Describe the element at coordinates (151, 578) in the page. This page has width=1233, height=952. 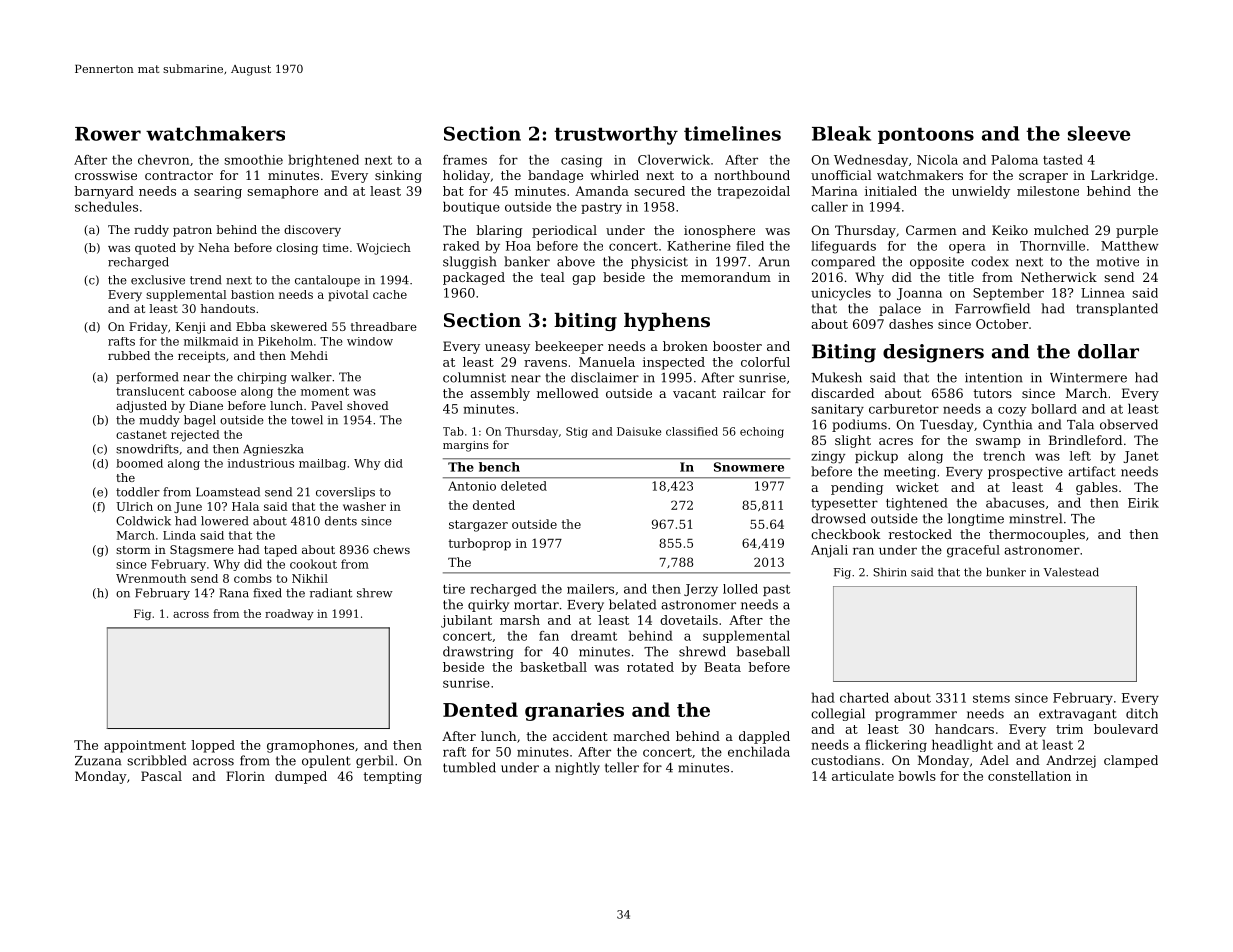
I see `Wrenmouth` at that location.
